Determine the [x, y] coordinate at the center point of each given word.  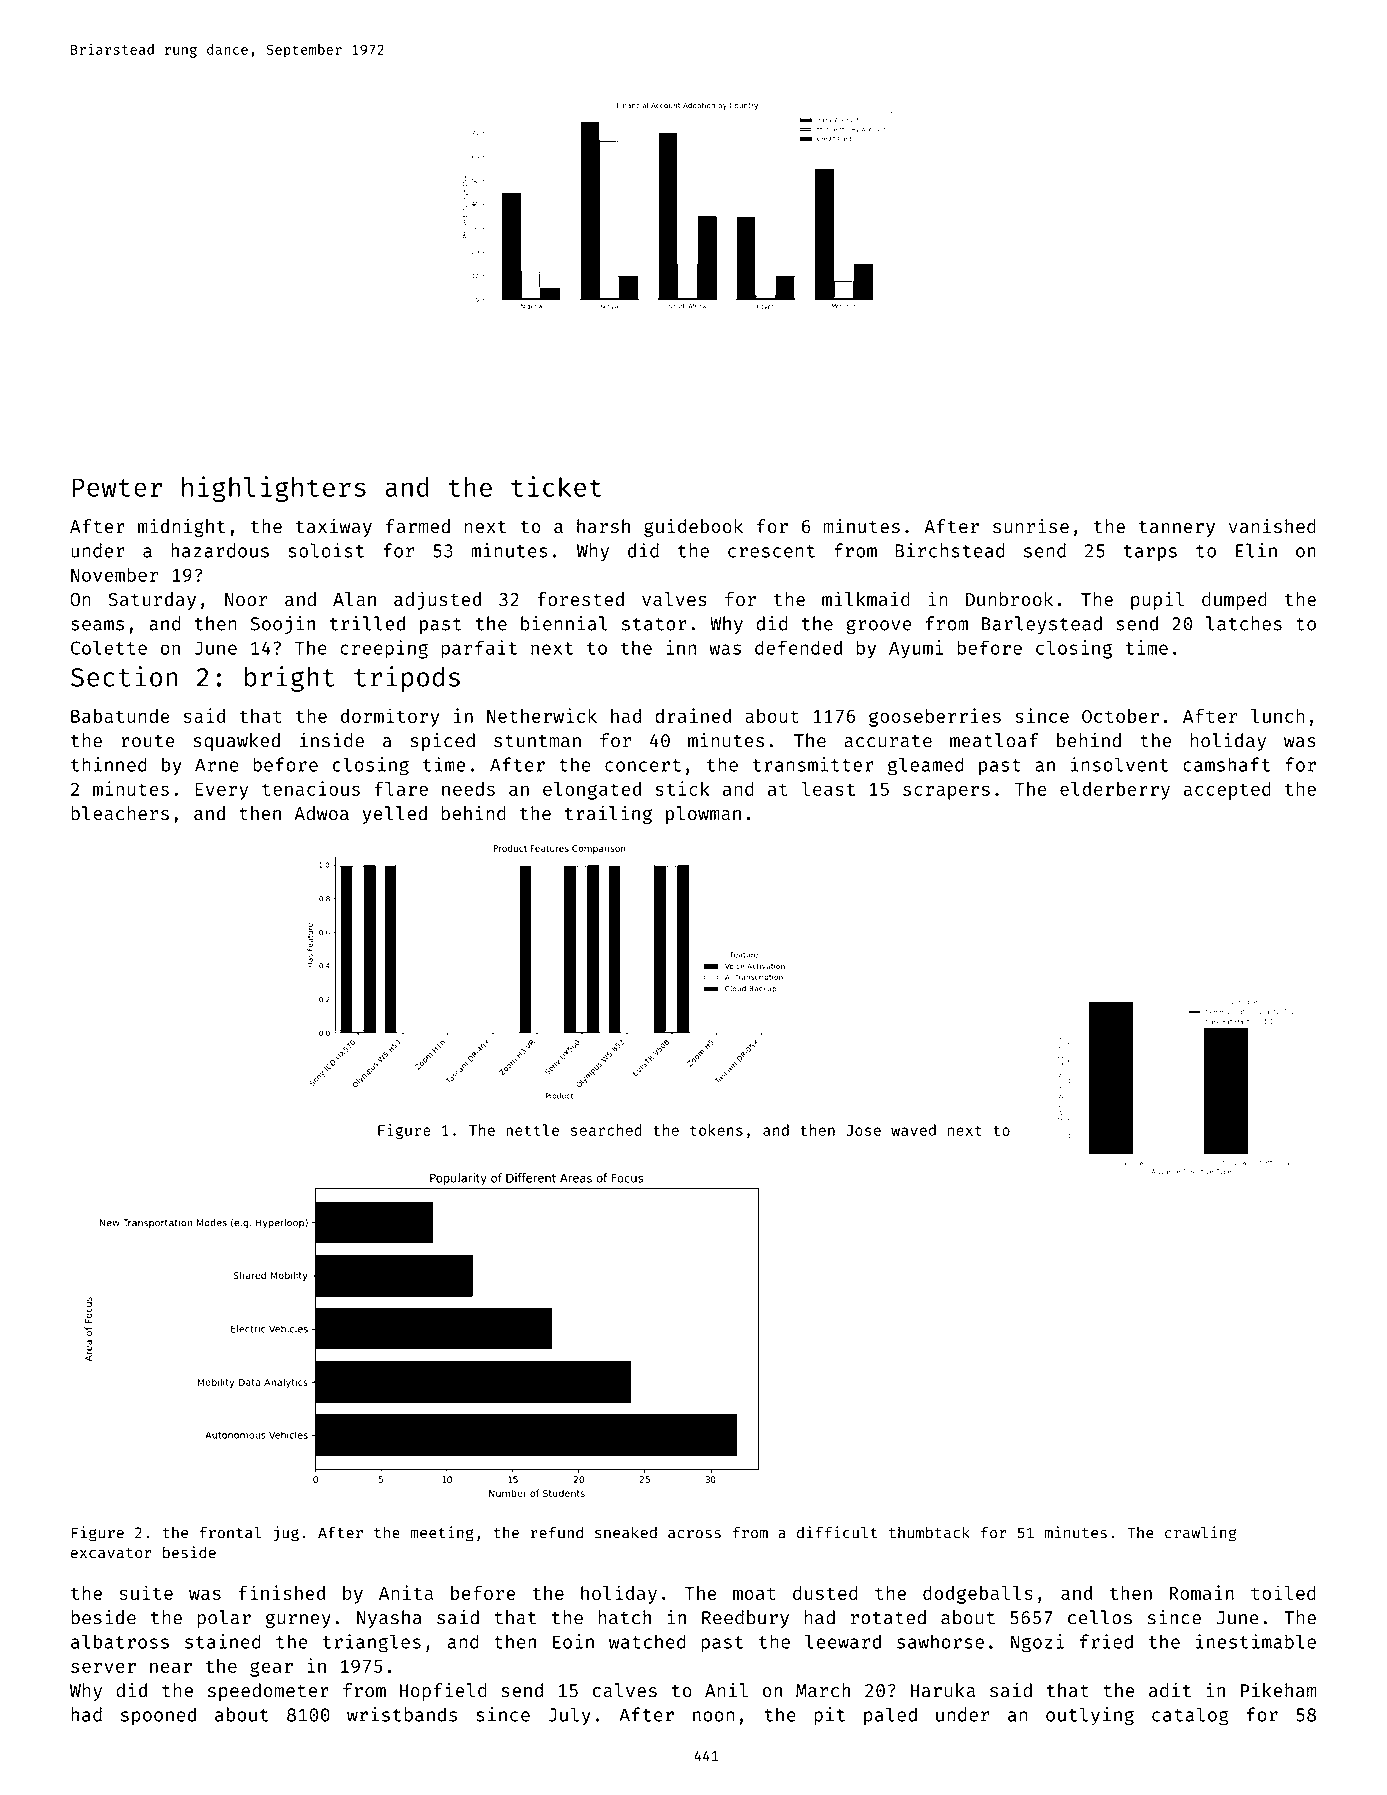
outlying [1090, 1716]
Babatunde [120, 716]
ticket [556, 486]
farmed [418, 526]
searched [606, 1130]
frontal [230, 1532]
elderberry [1115, 791]
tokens [716, 1130]
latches [1244, 623]
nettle [532, 1130]
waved [913, 1130]
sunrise [1031, 526]
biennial [564, 623]
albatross [120, 1641]
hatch [624, 1617]
